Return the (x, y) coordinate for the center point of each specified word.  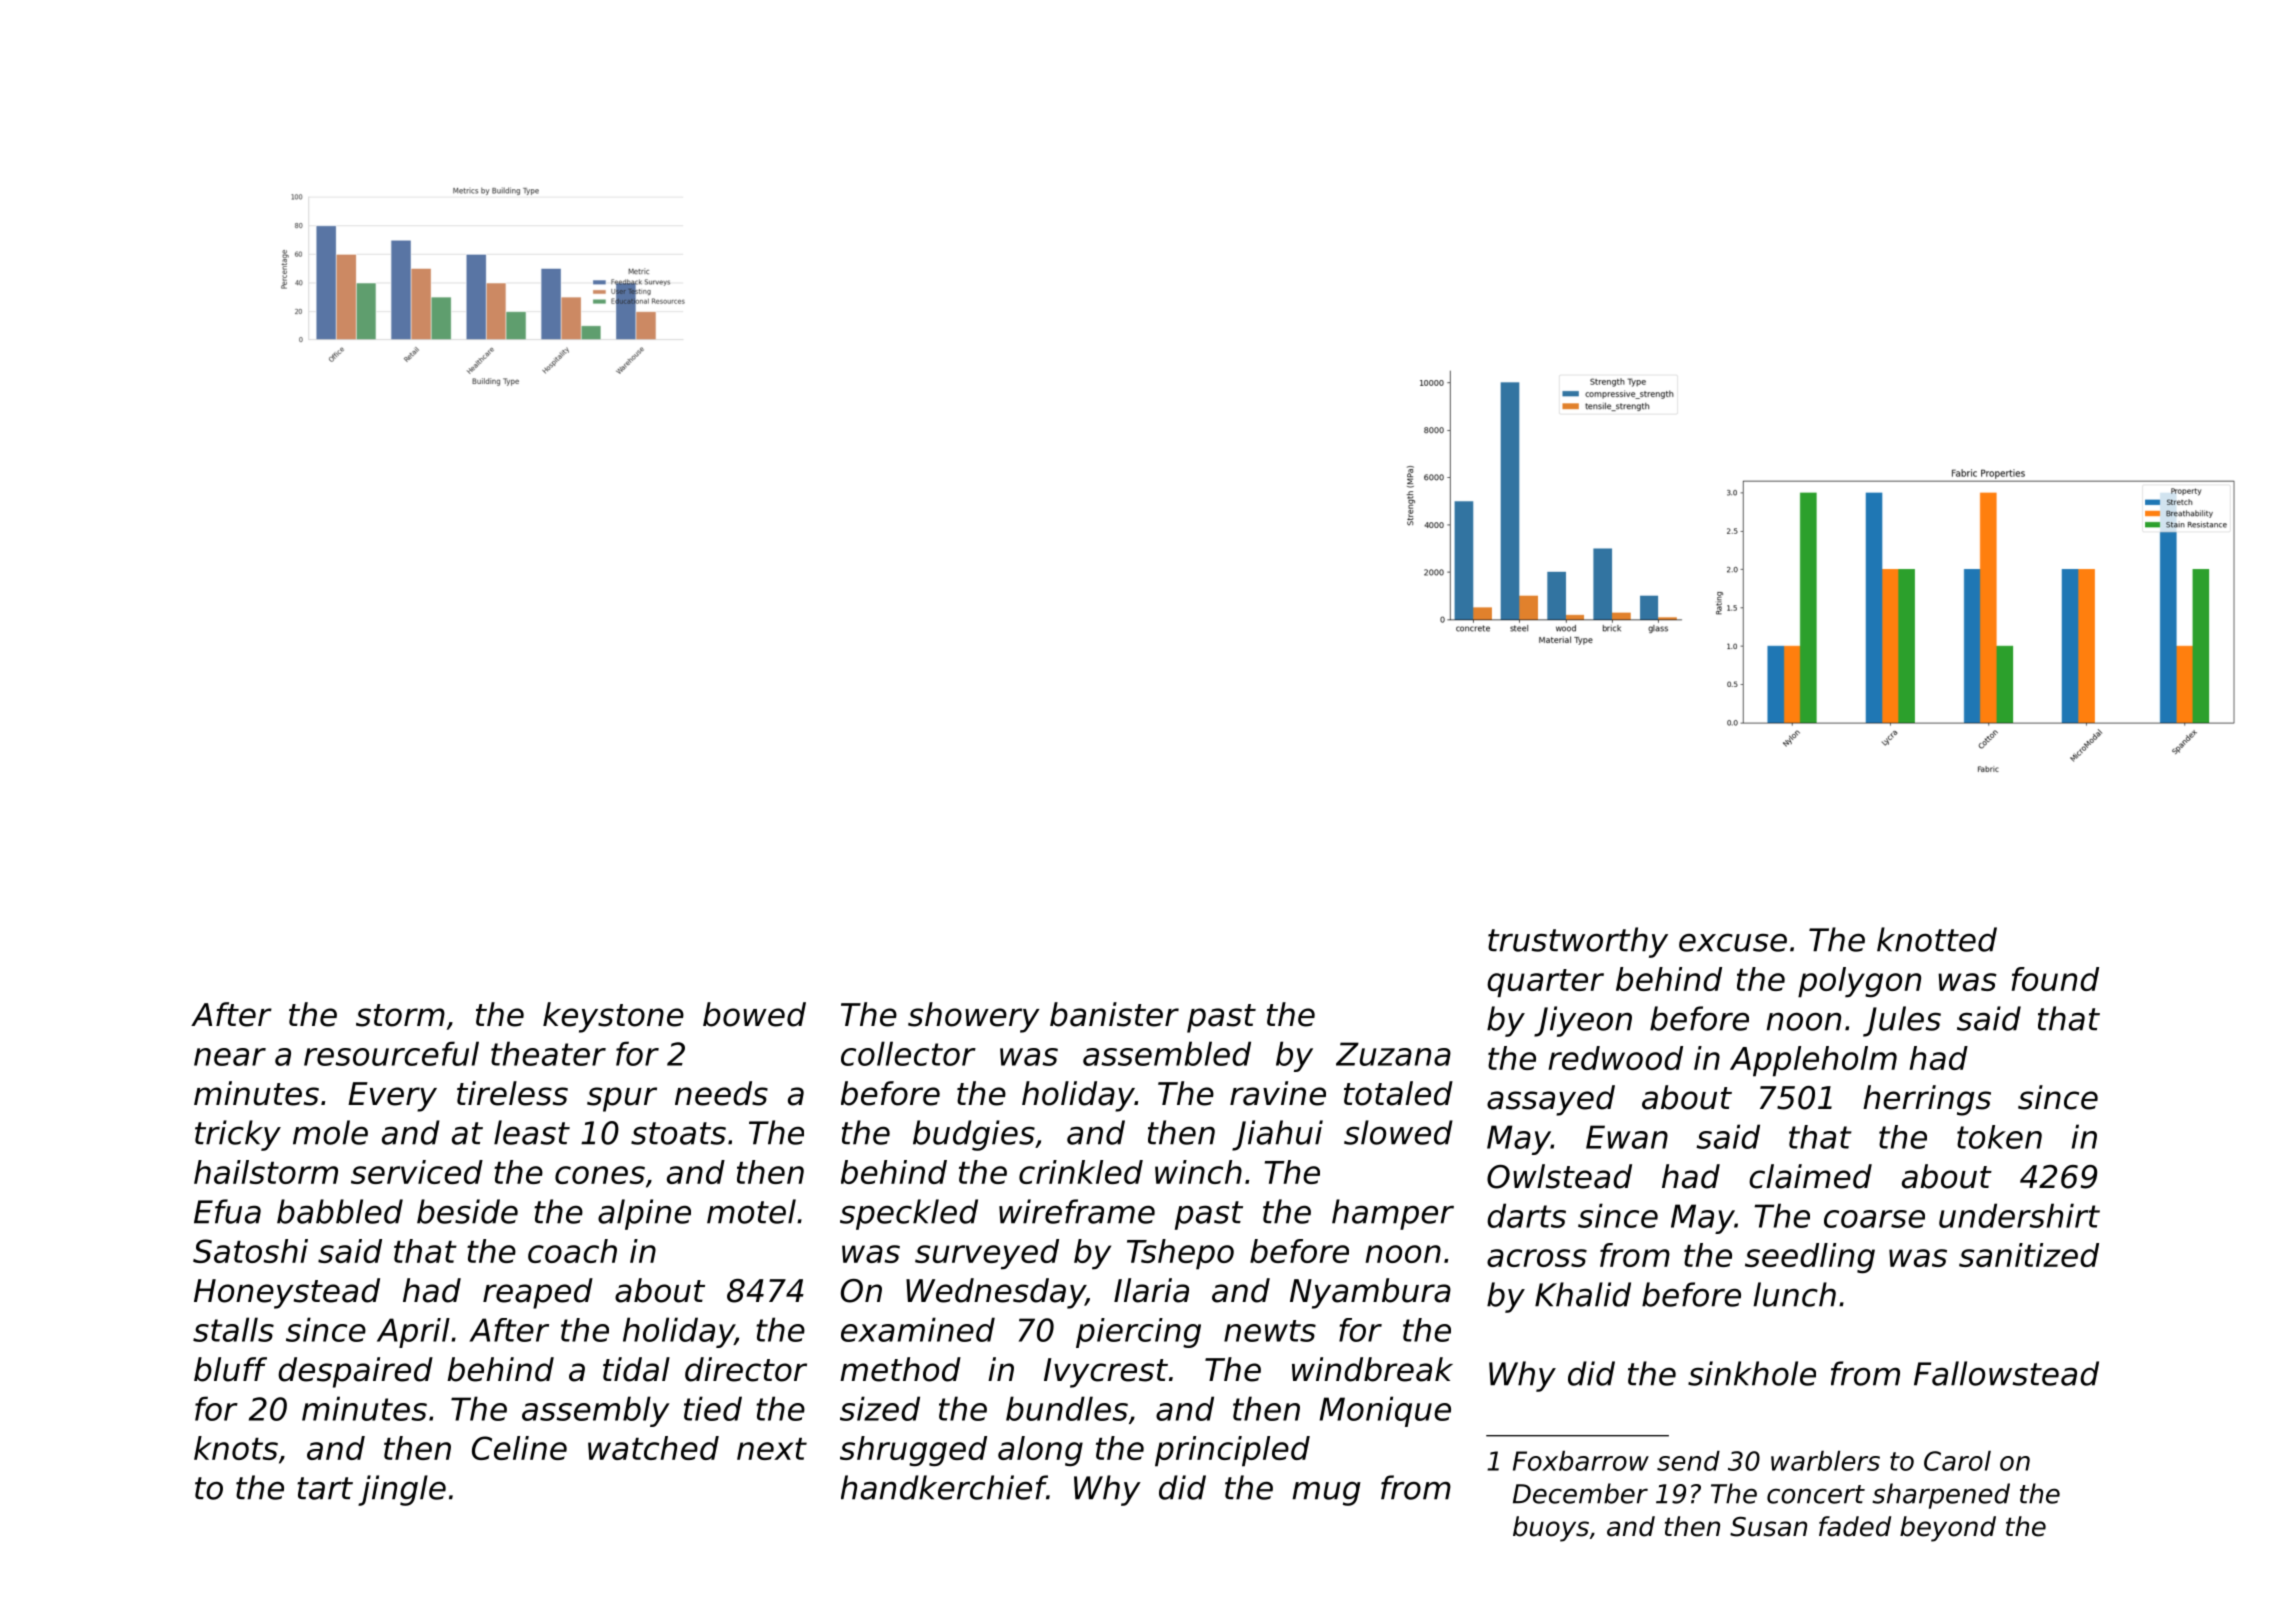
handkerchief (944, 1487)
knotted (1937, 939)
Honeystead (287, 1293)
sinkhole (1752, 1373)
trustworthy (1578, 942)
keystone (613, 1017)
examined (918, 1329)
